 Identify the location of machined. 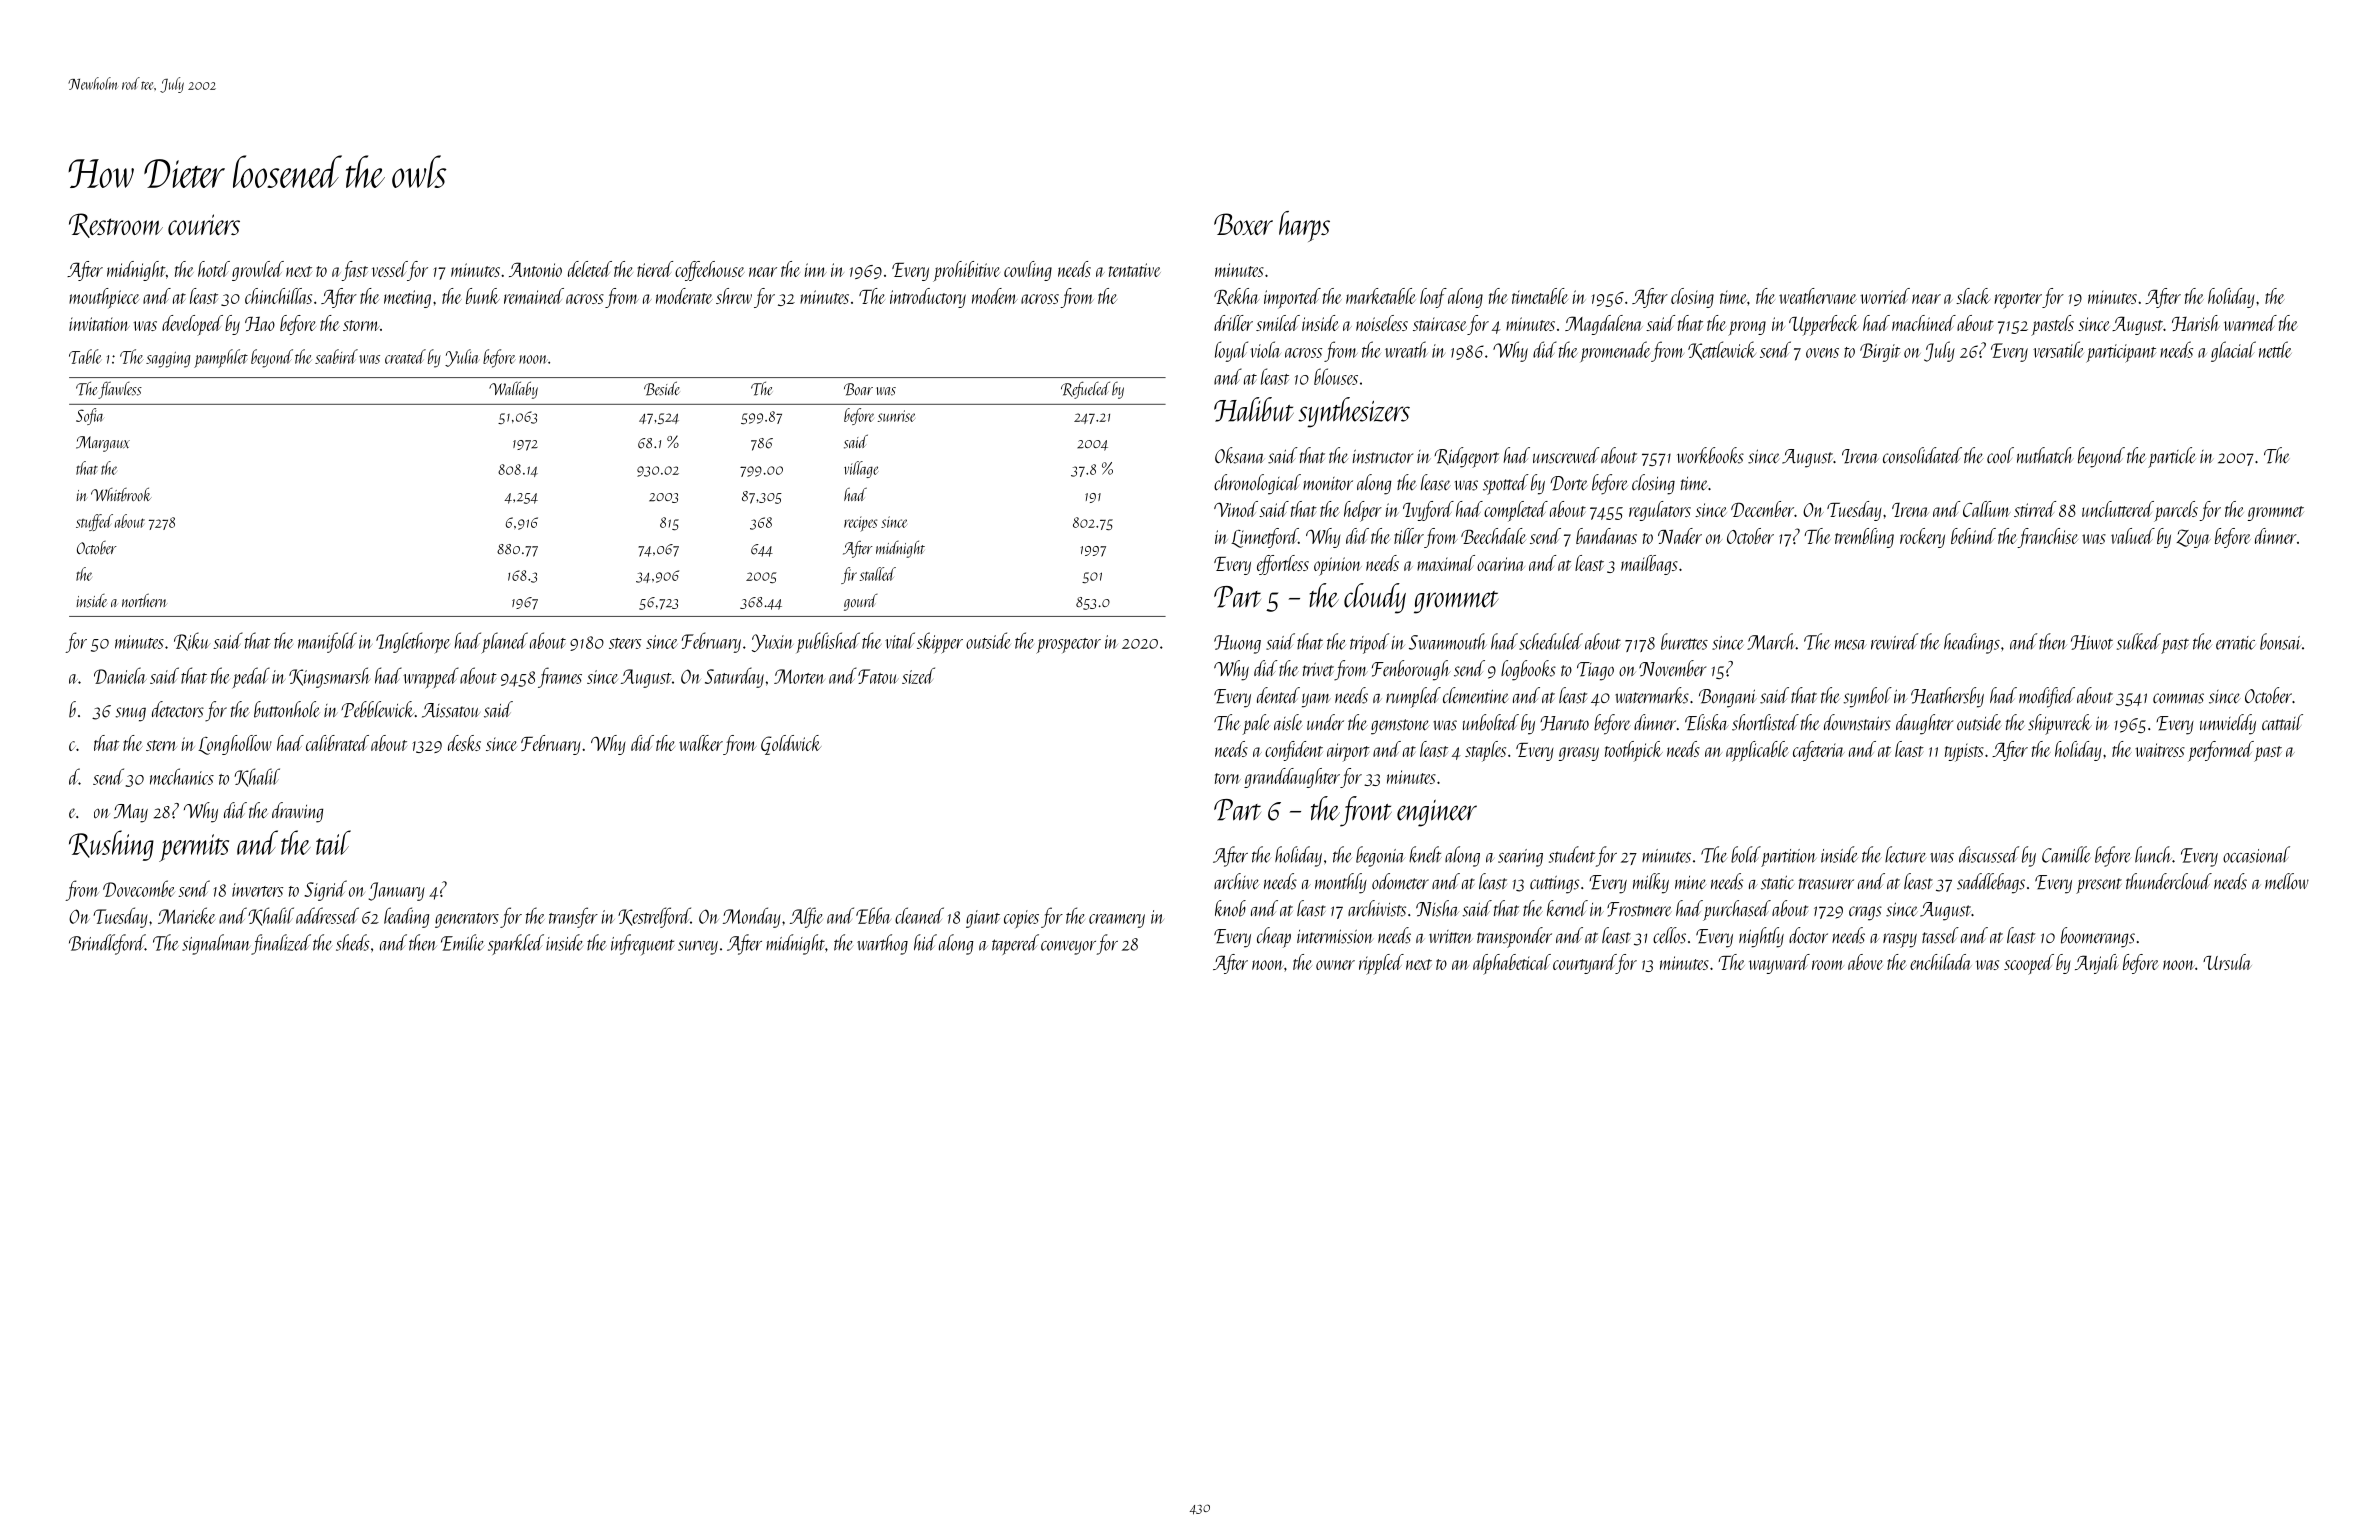
(1924, 323).
